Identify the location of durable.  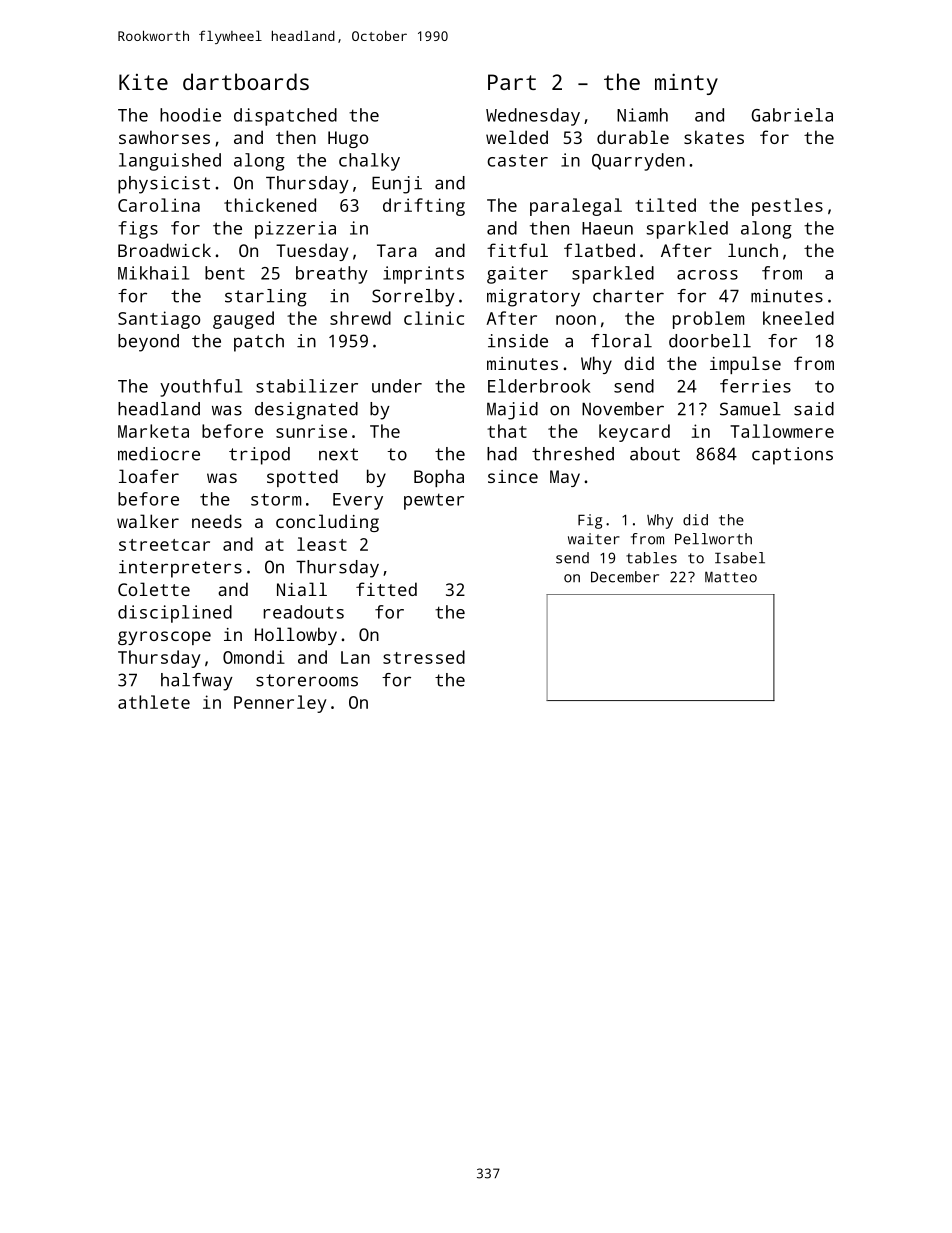
(633, 137).
